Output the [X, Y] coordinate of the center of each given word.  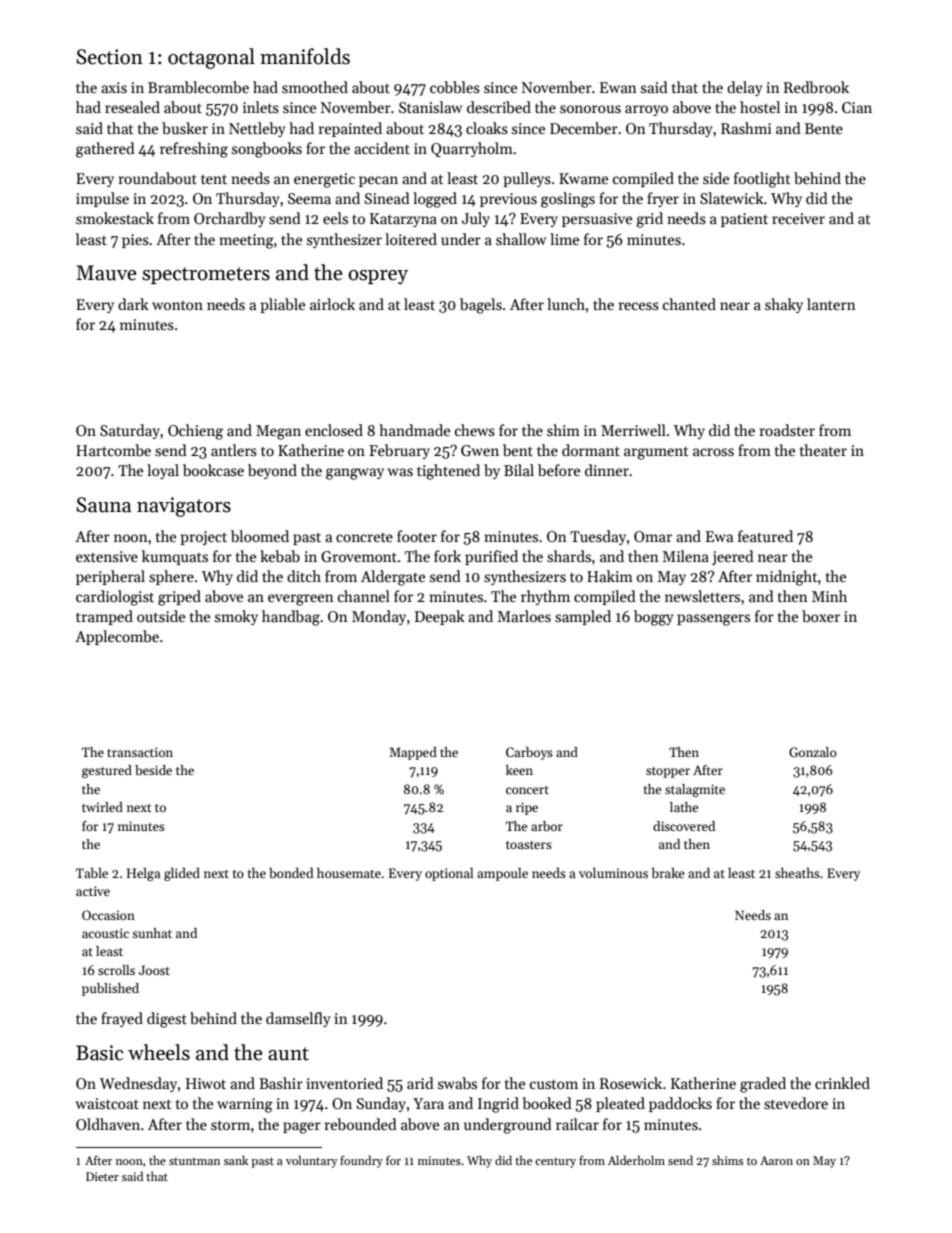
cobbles [455, 87]
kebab [280, 556]
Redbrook [816, 87]
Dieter [102, 1176]
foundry [361, 1161]
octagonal [211, 58]
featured [765, 536]
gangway [355, 474]
